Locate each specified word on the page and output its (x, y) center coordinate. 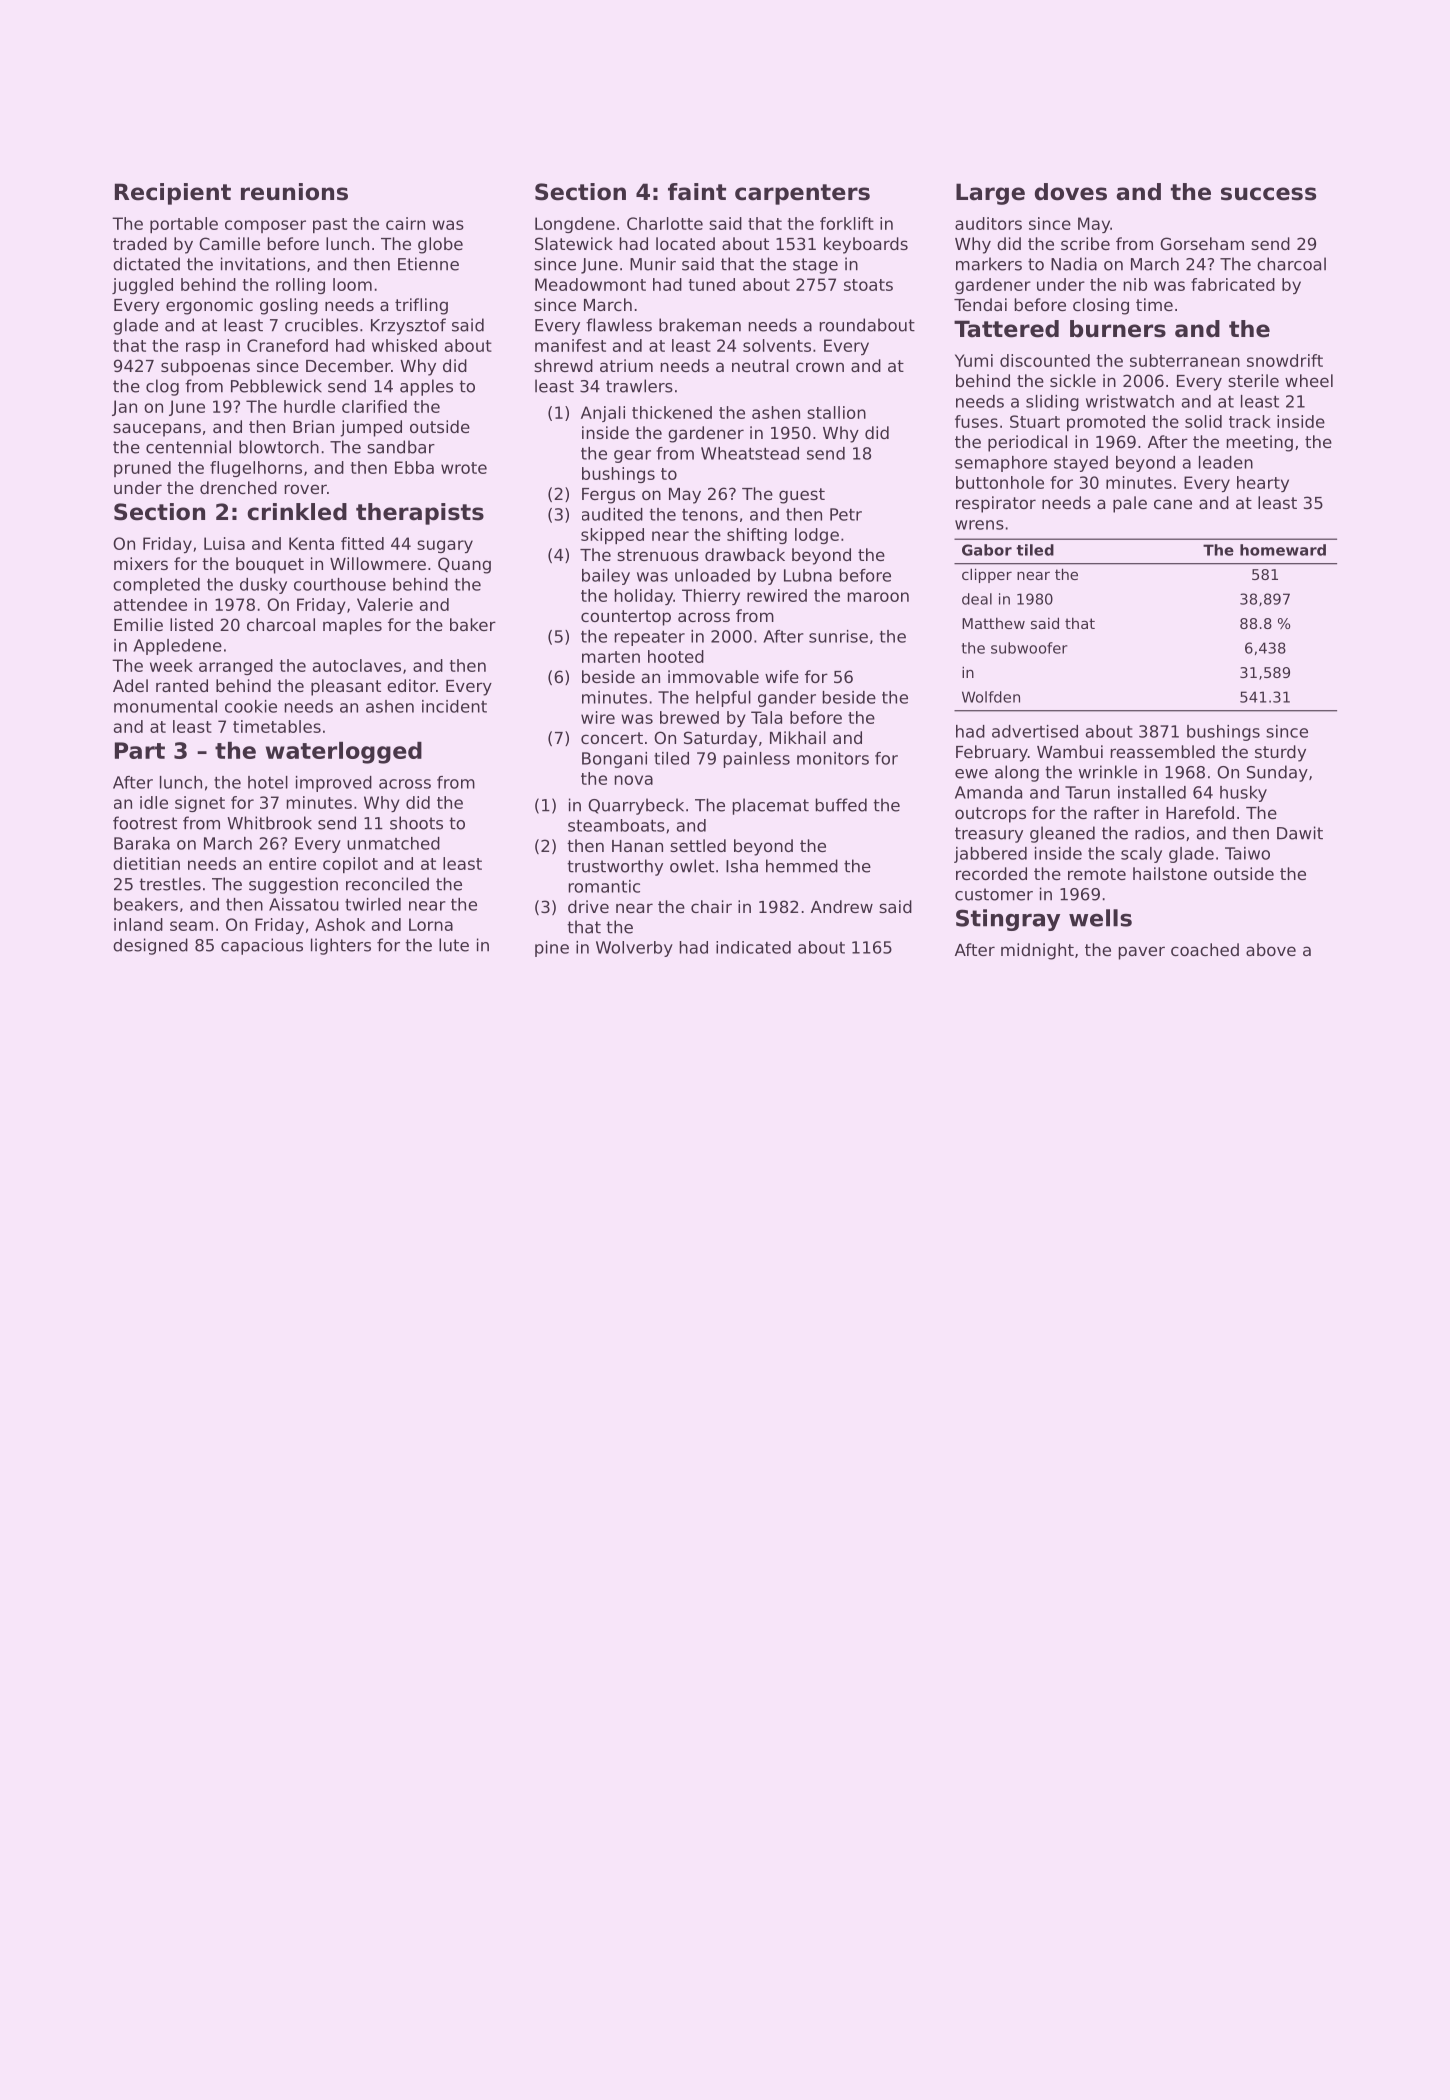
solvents (777, 345)
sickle (1073, 380)
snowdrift (1285, 360)
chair (711, 906)
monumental (165, 706)
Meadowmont (590, 284)
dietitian (146, 863)
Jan (124, 408)
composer (265, 226)
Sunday (1277, 773)
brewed (689, 717)
